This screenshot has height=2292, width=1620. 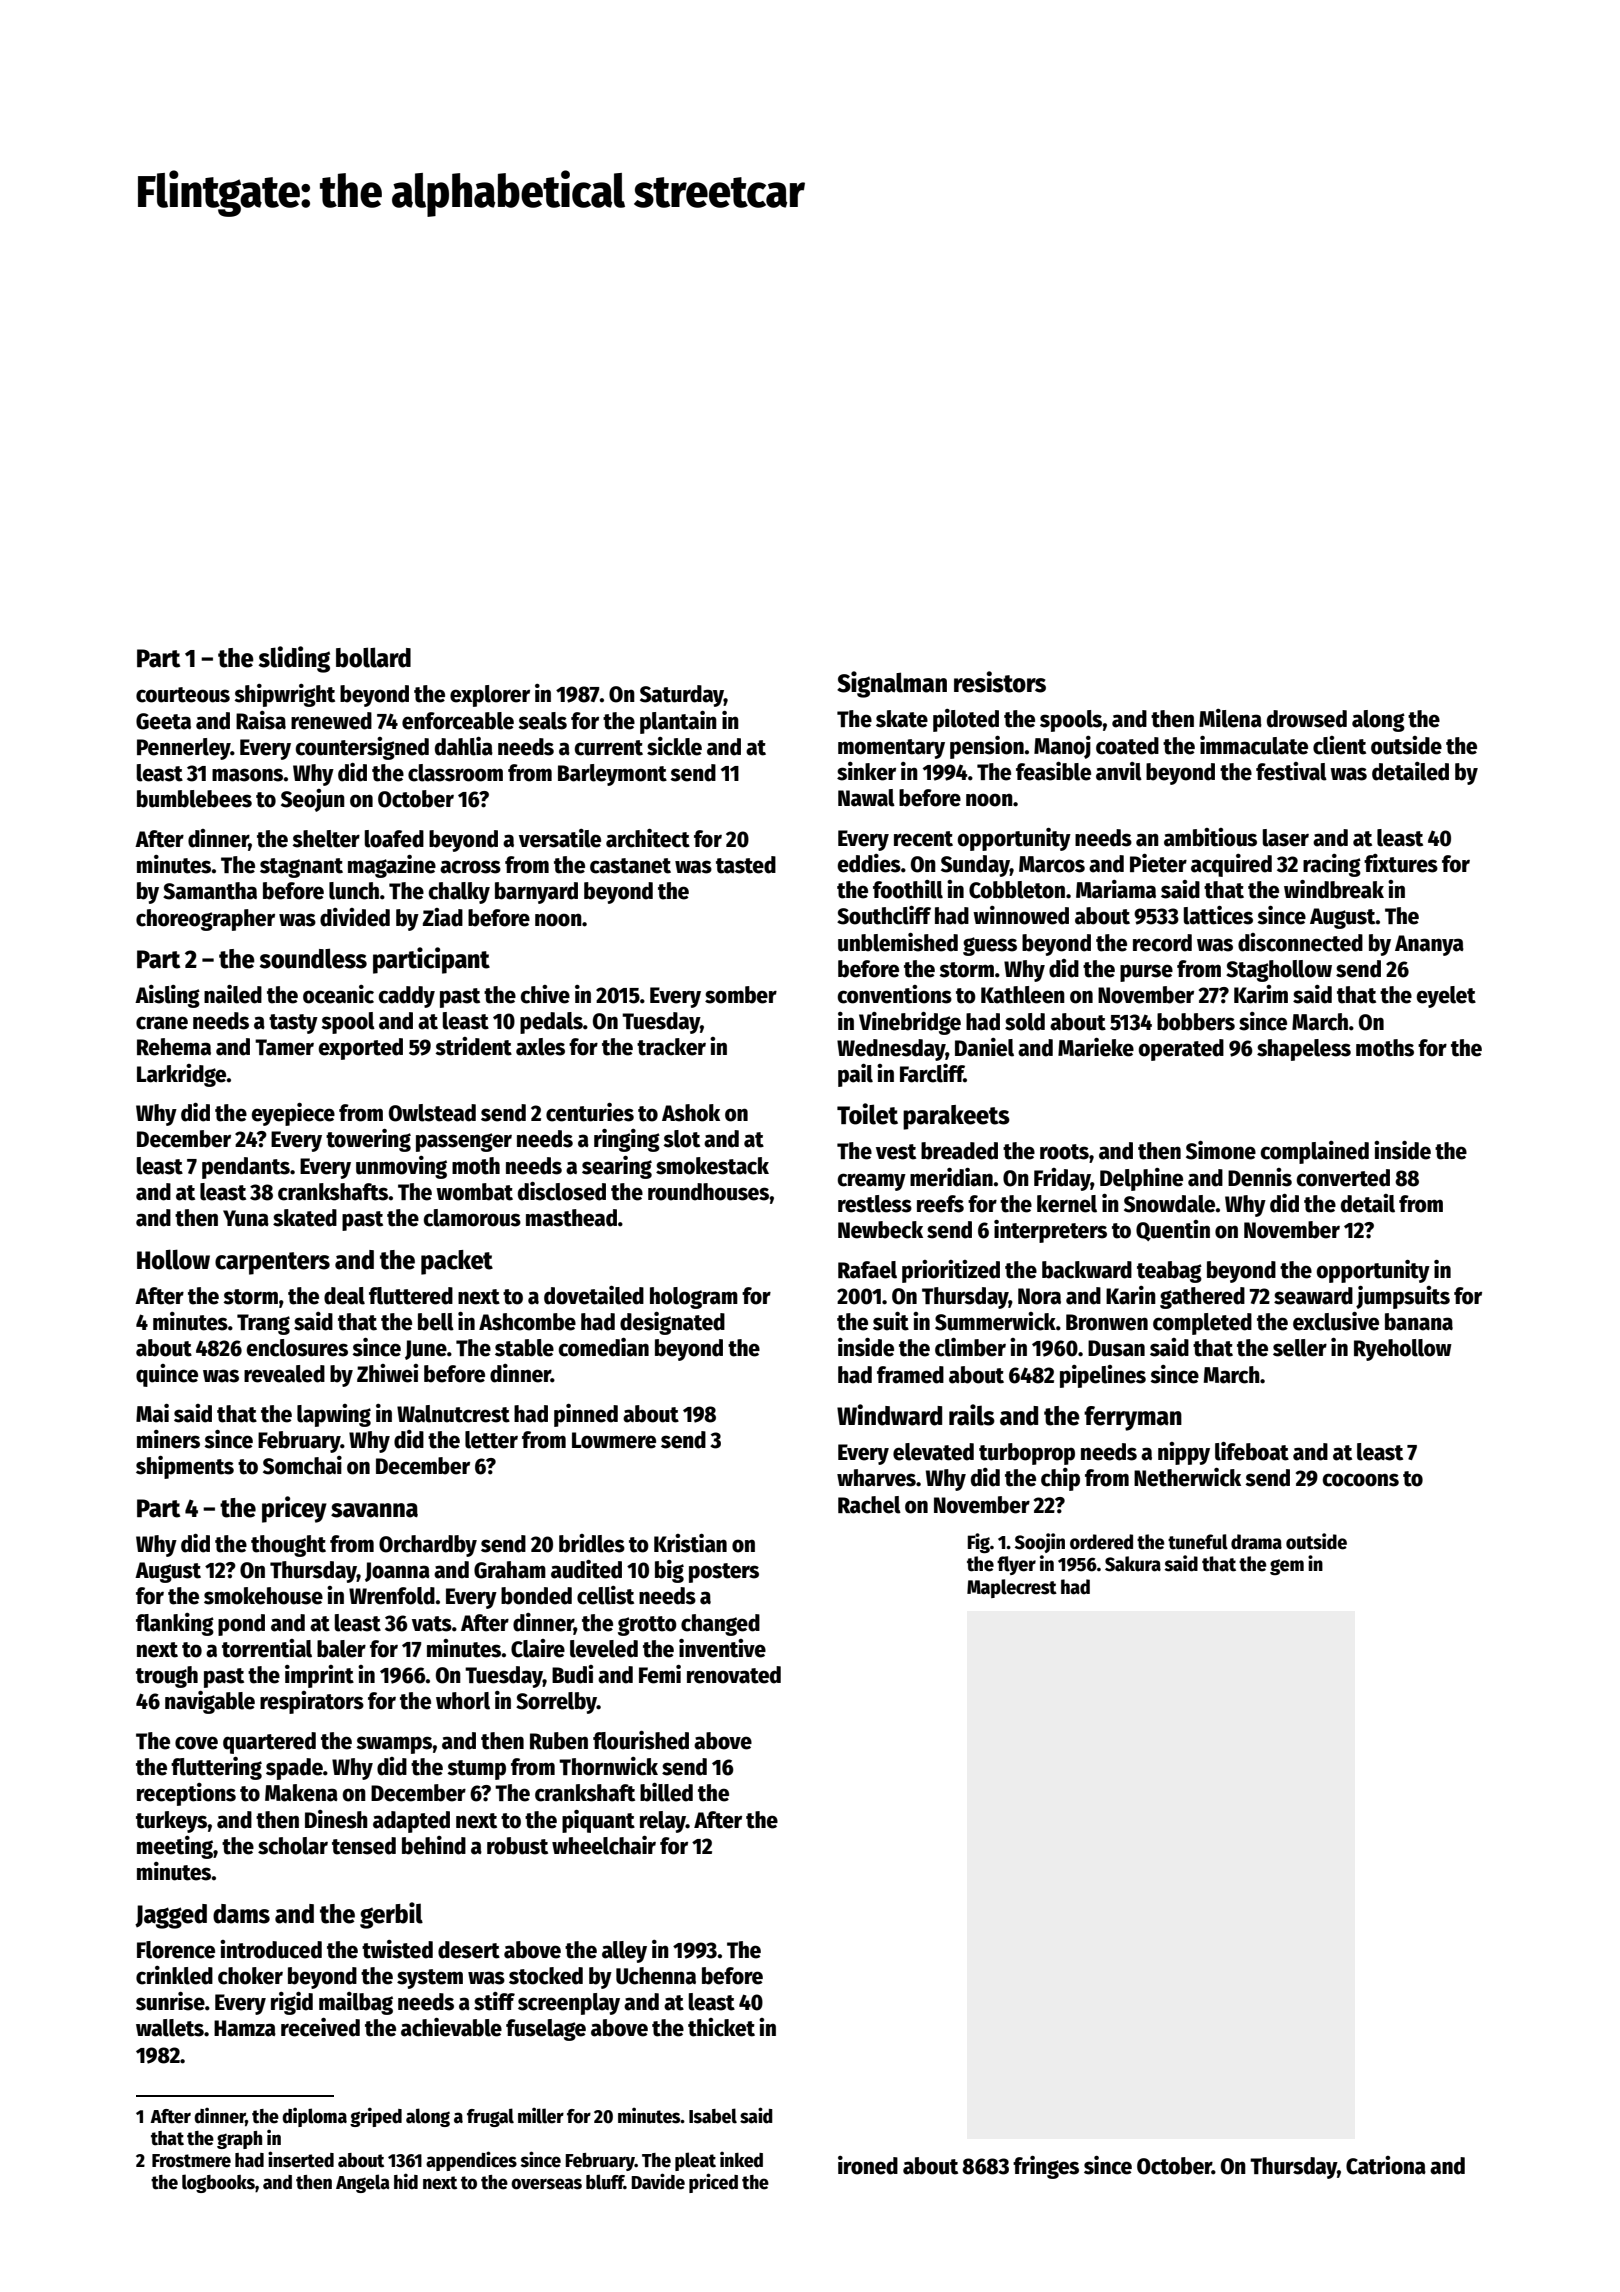 I want to click on Kristian, so click(x=690, y=1543).
